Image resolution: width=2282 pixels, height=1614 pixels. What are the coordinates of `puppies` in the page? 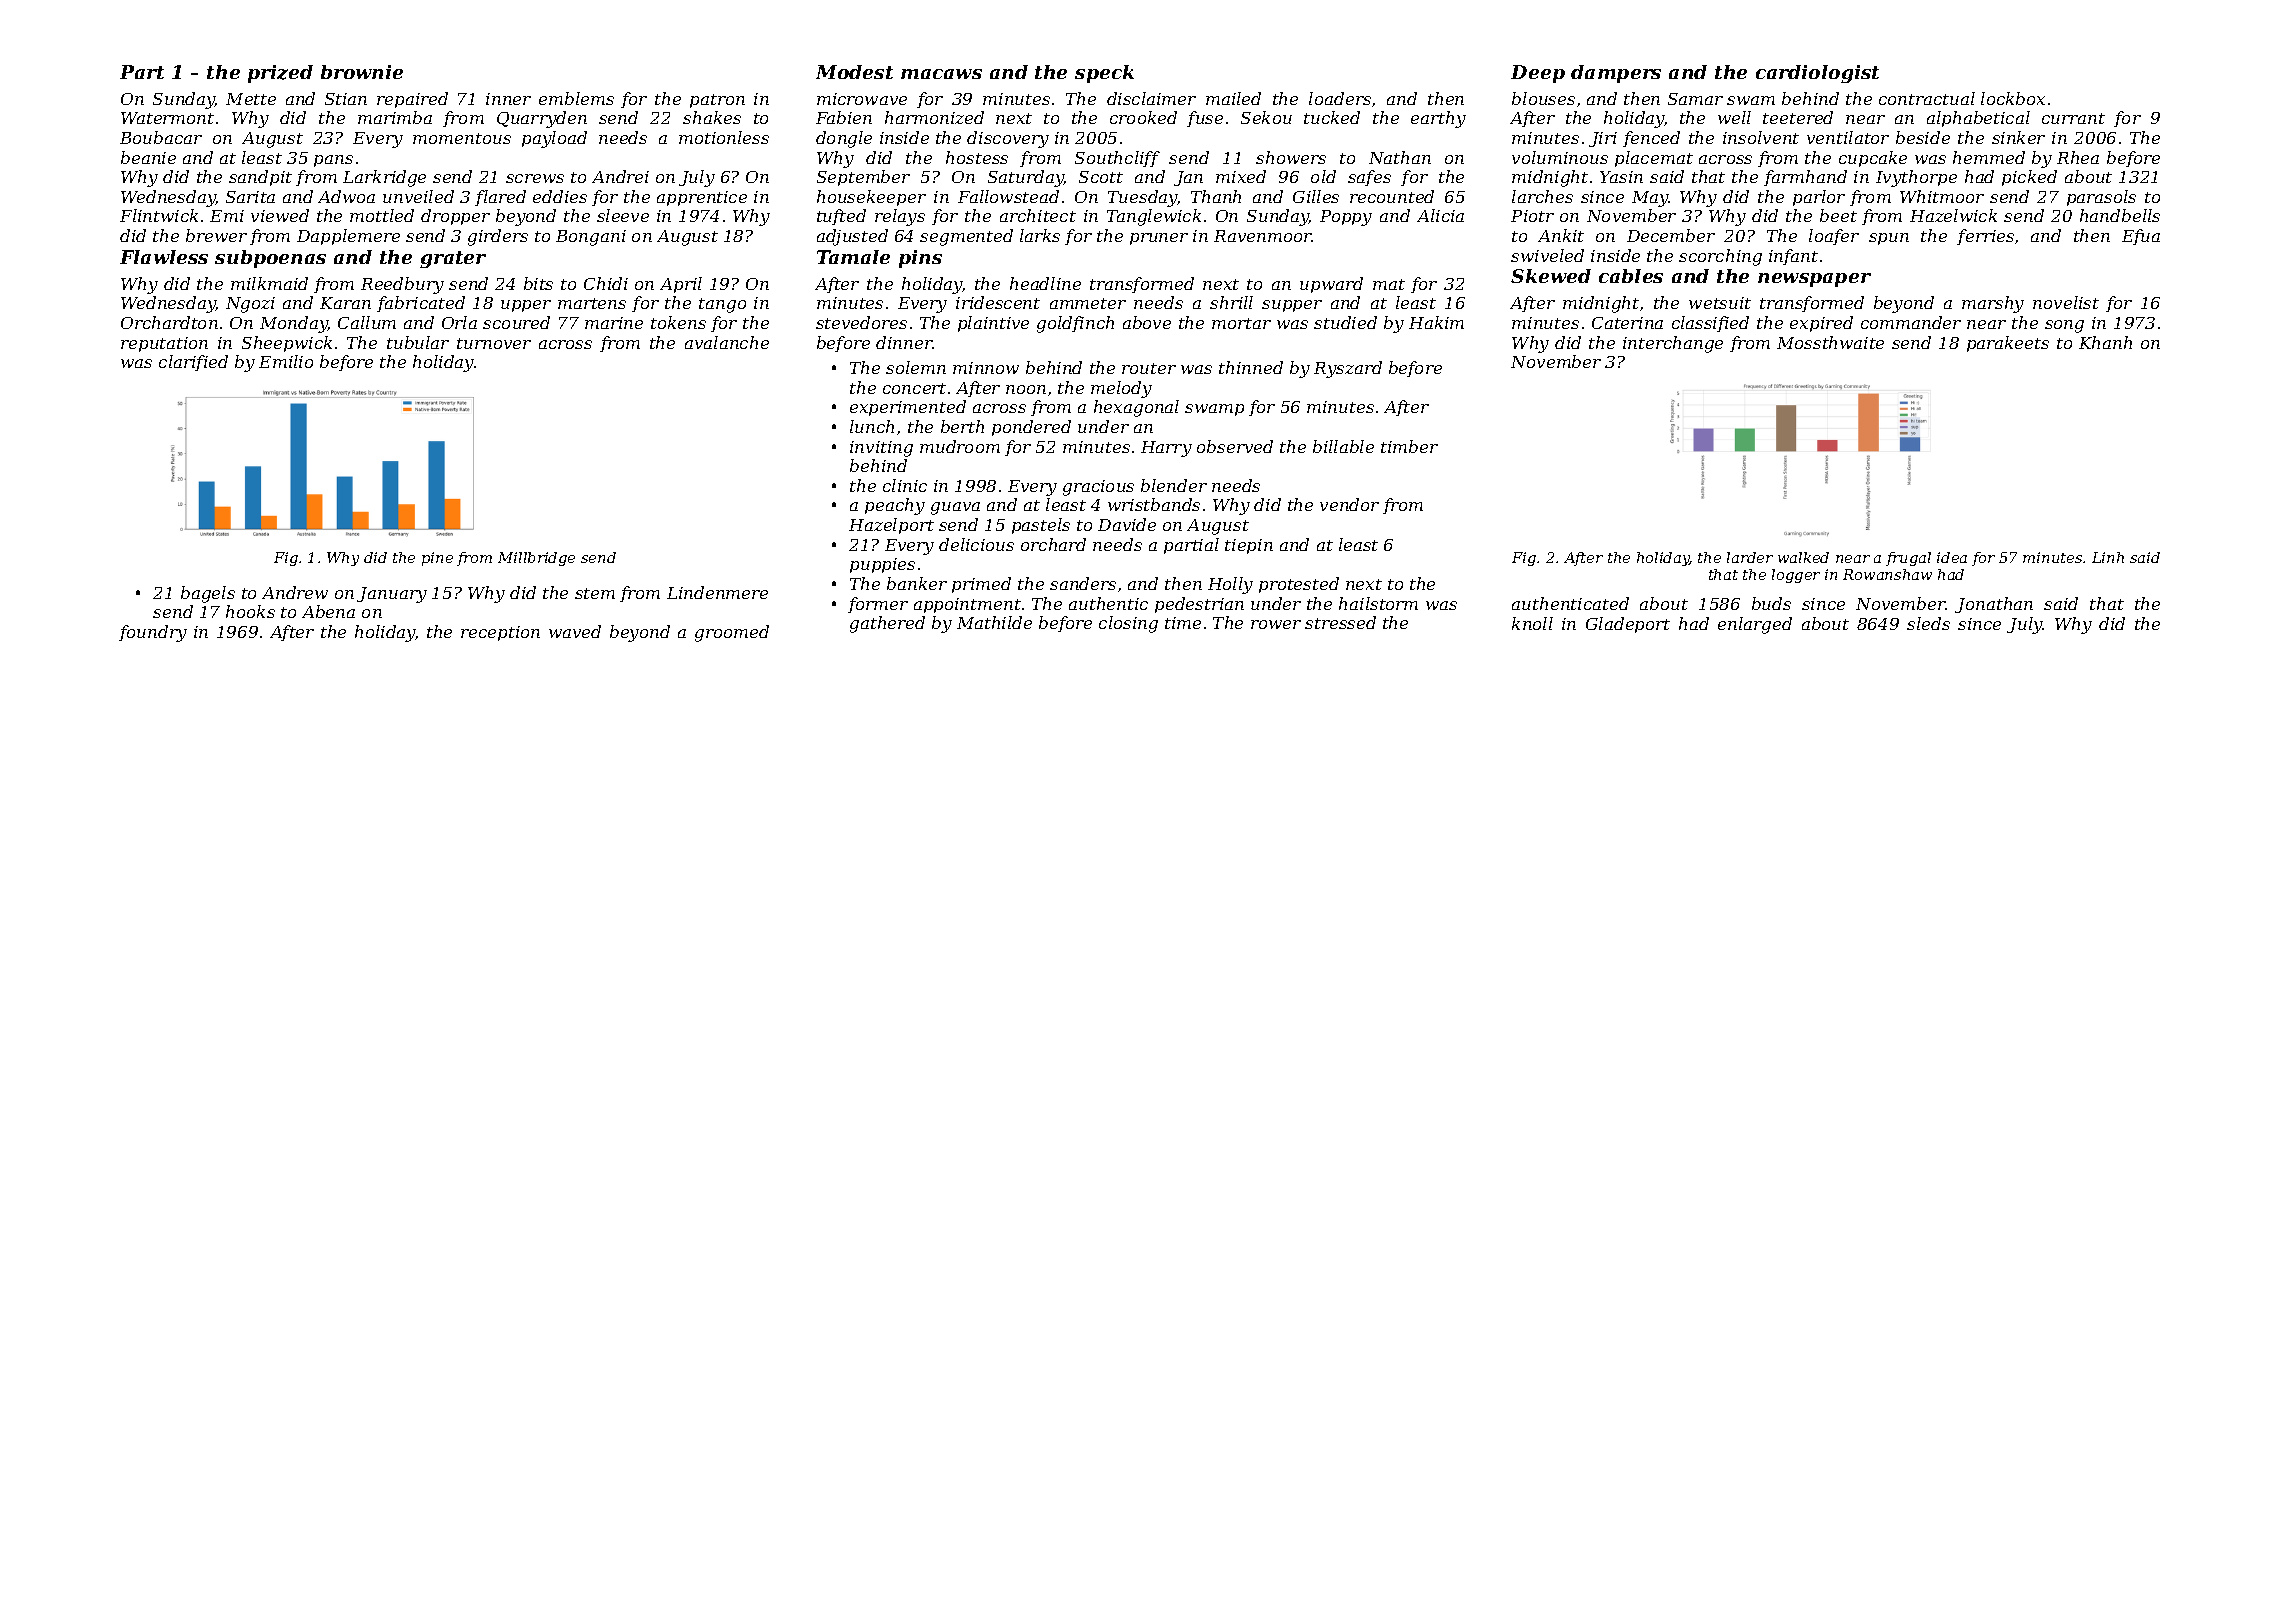 It's located at (882, 565).
